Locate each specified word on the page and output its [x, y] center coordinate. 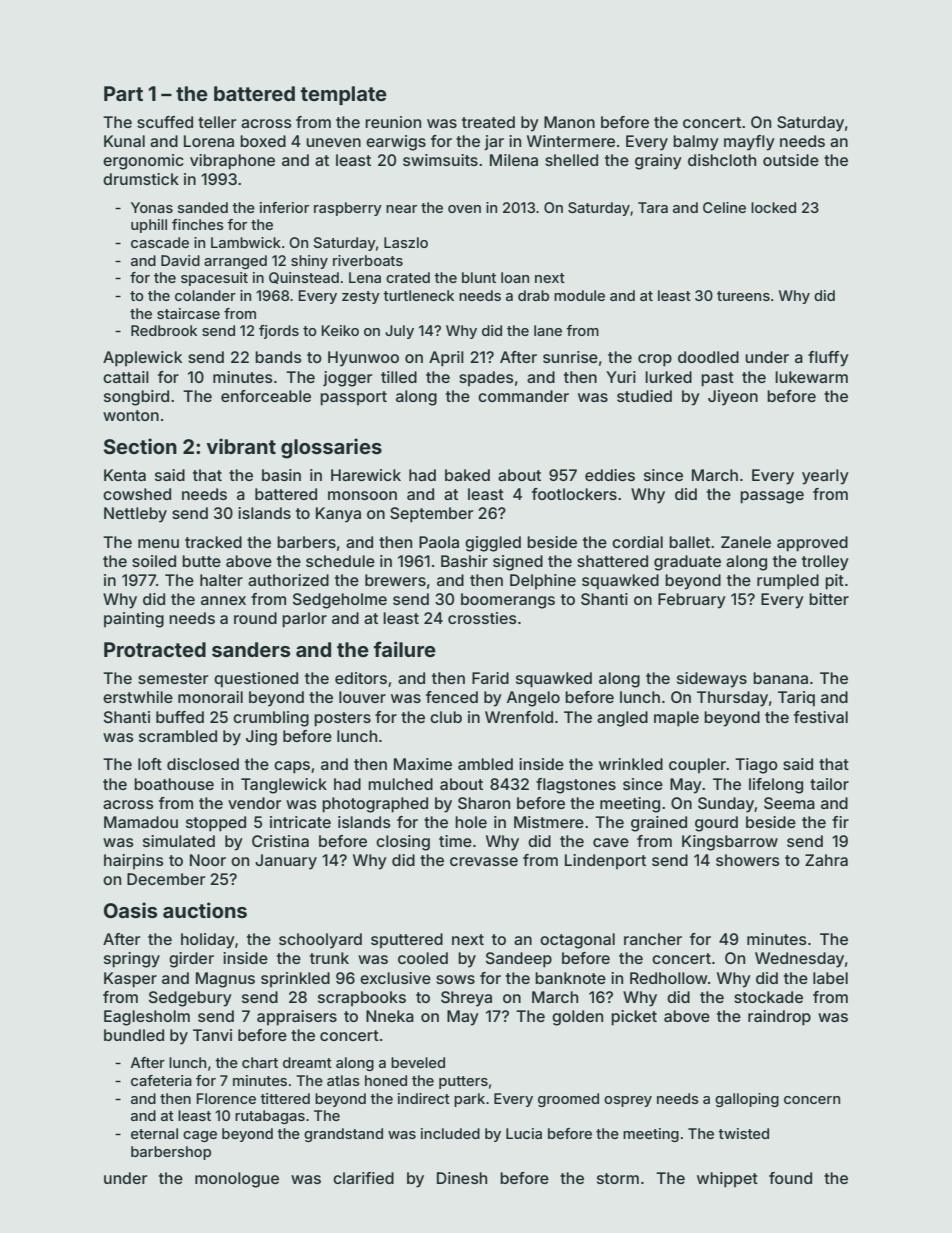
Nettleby [135, 515]
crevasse [484, 861]
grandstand [343, 1135]
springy [132, 960]
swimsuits [440, 160]
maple [676, 719]
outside [791, 160]
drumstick [141, 179]
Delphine [543, 581]
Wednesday [799, 960]
